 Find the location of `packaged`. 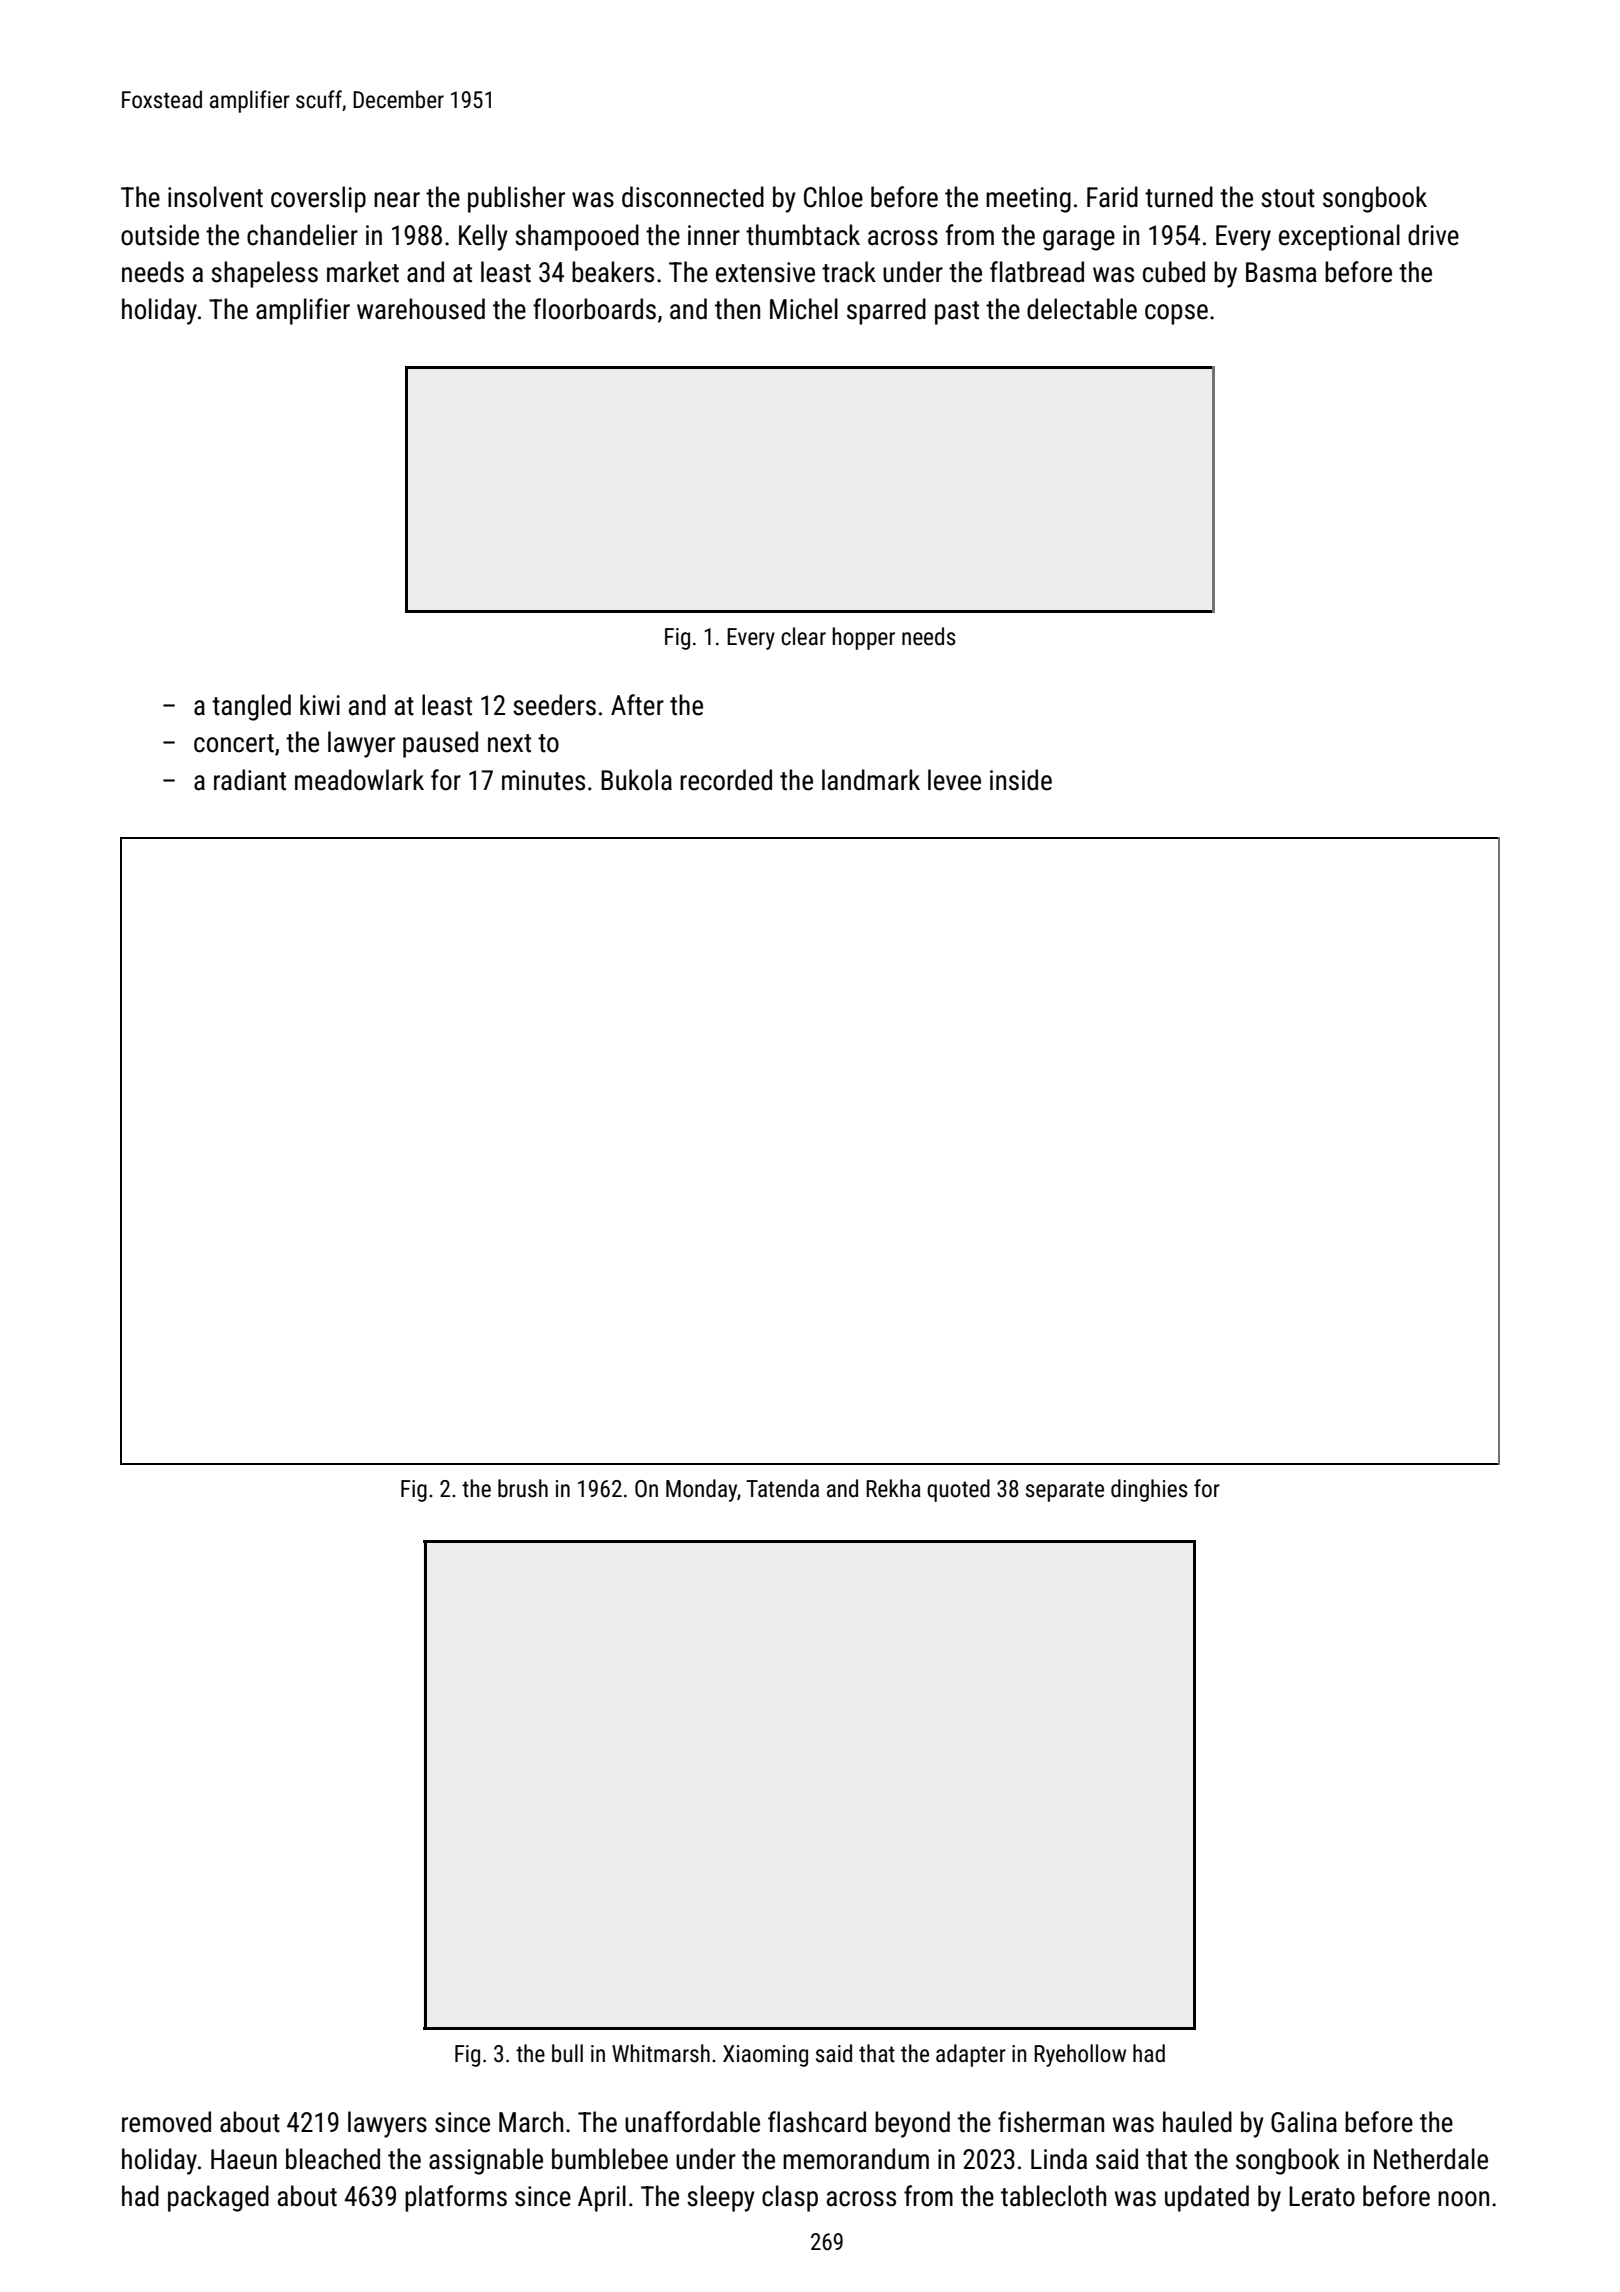

packaged is located at coordinates (218, 2198).
